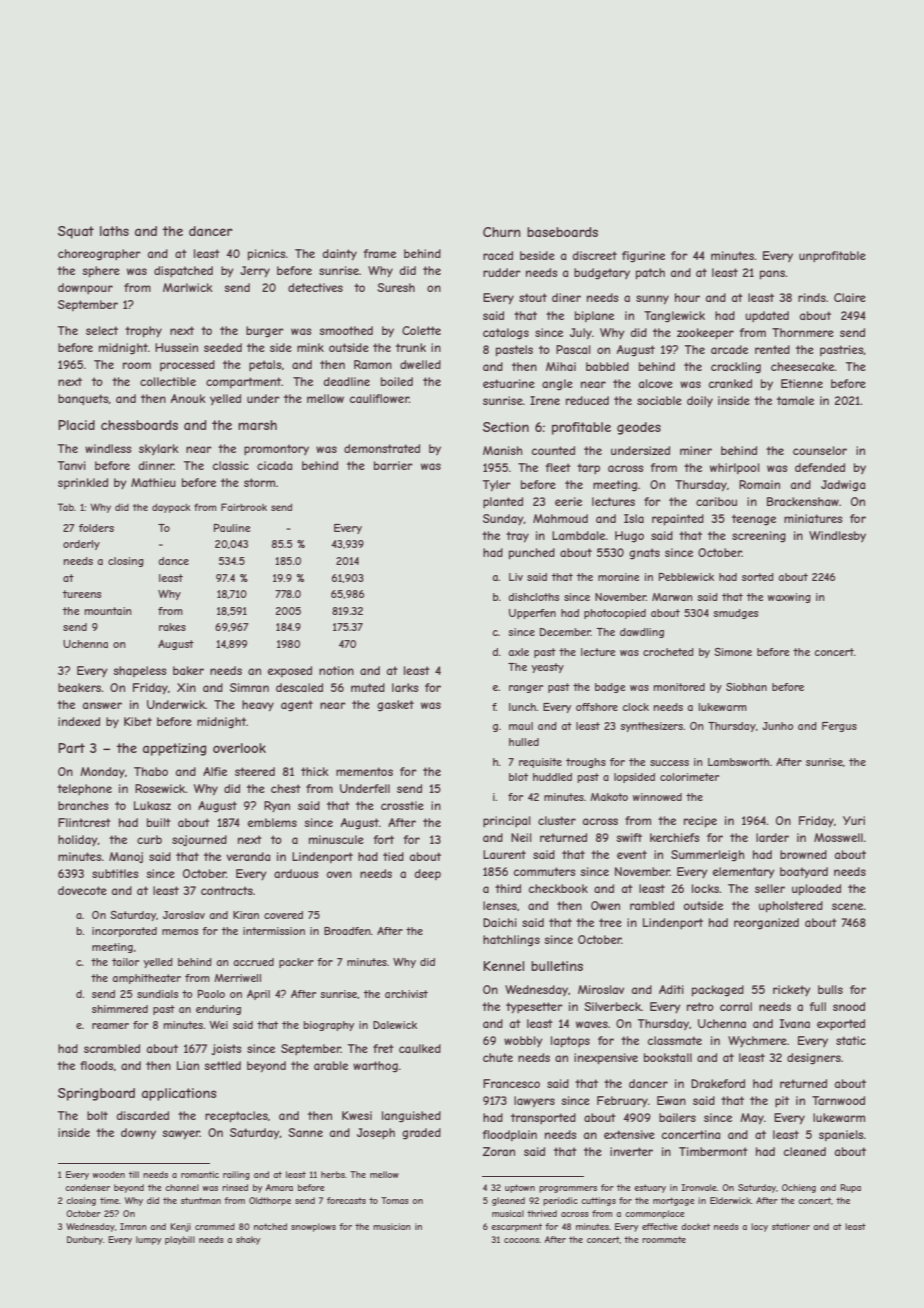  I want to click on baseboards, so click(562, 232).
